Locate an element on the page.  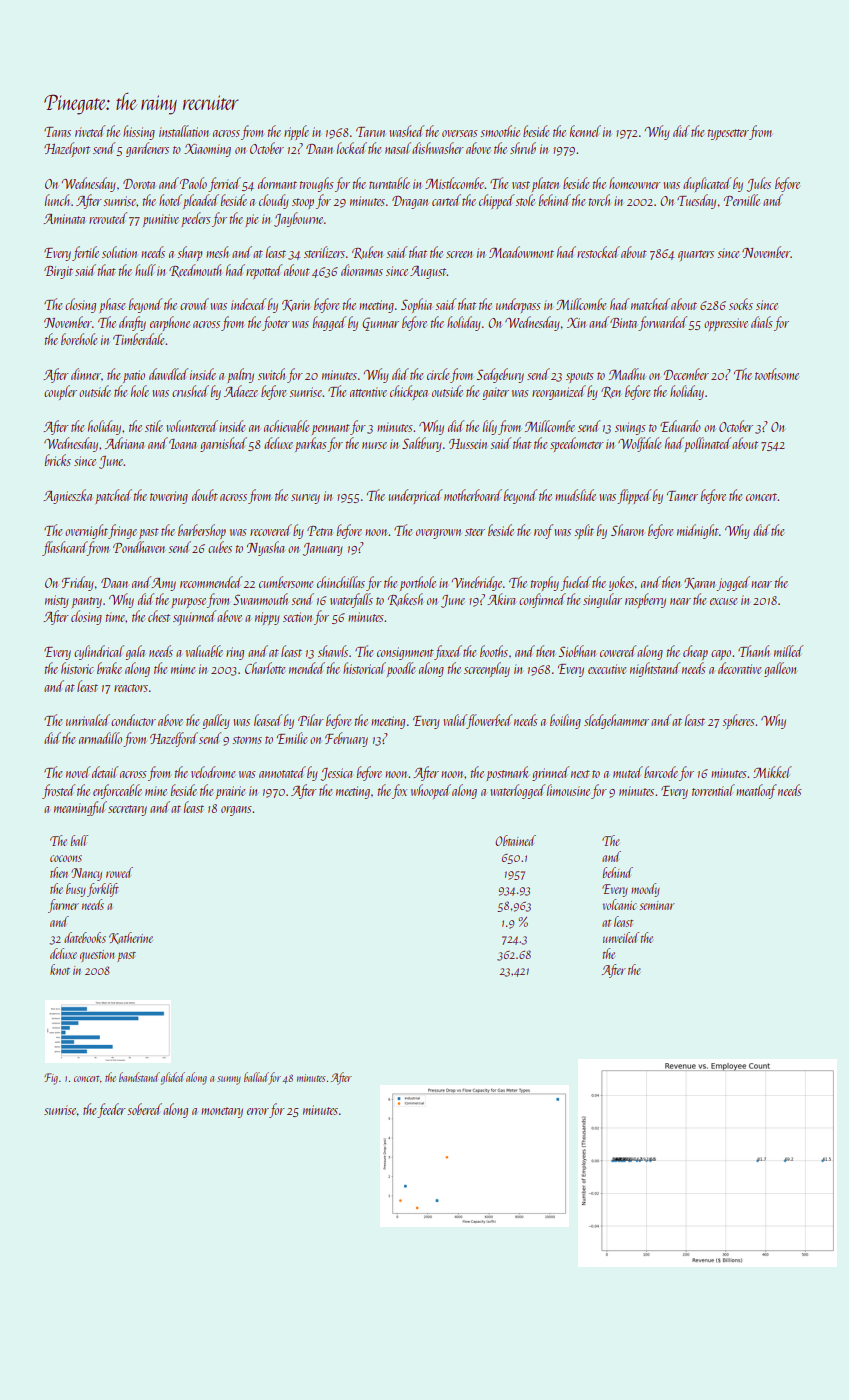
feeder is located at coordinates (111, 1110).
